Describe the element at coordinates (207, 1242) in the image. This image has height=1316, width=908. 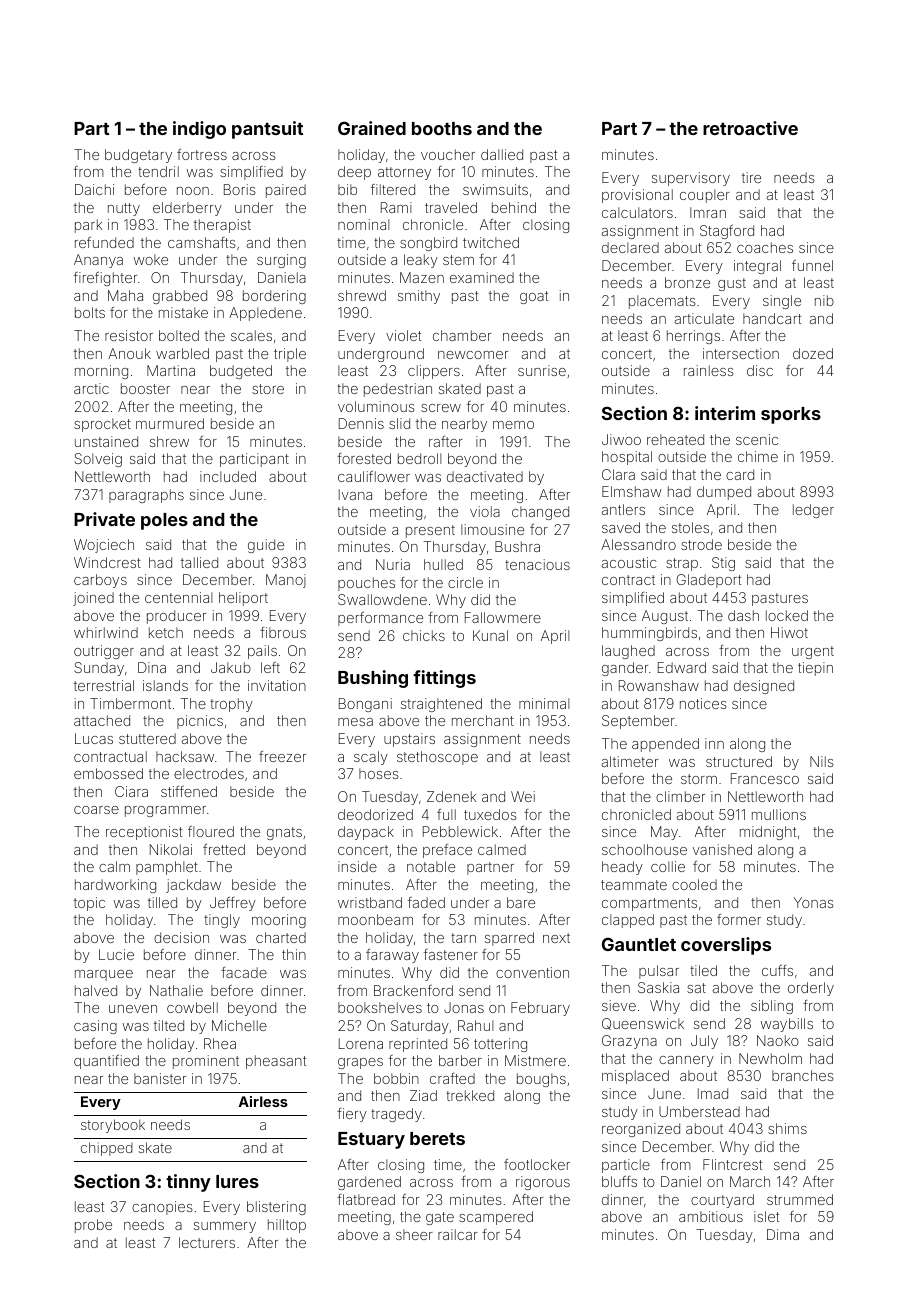
I see `lecturers` at that location.
